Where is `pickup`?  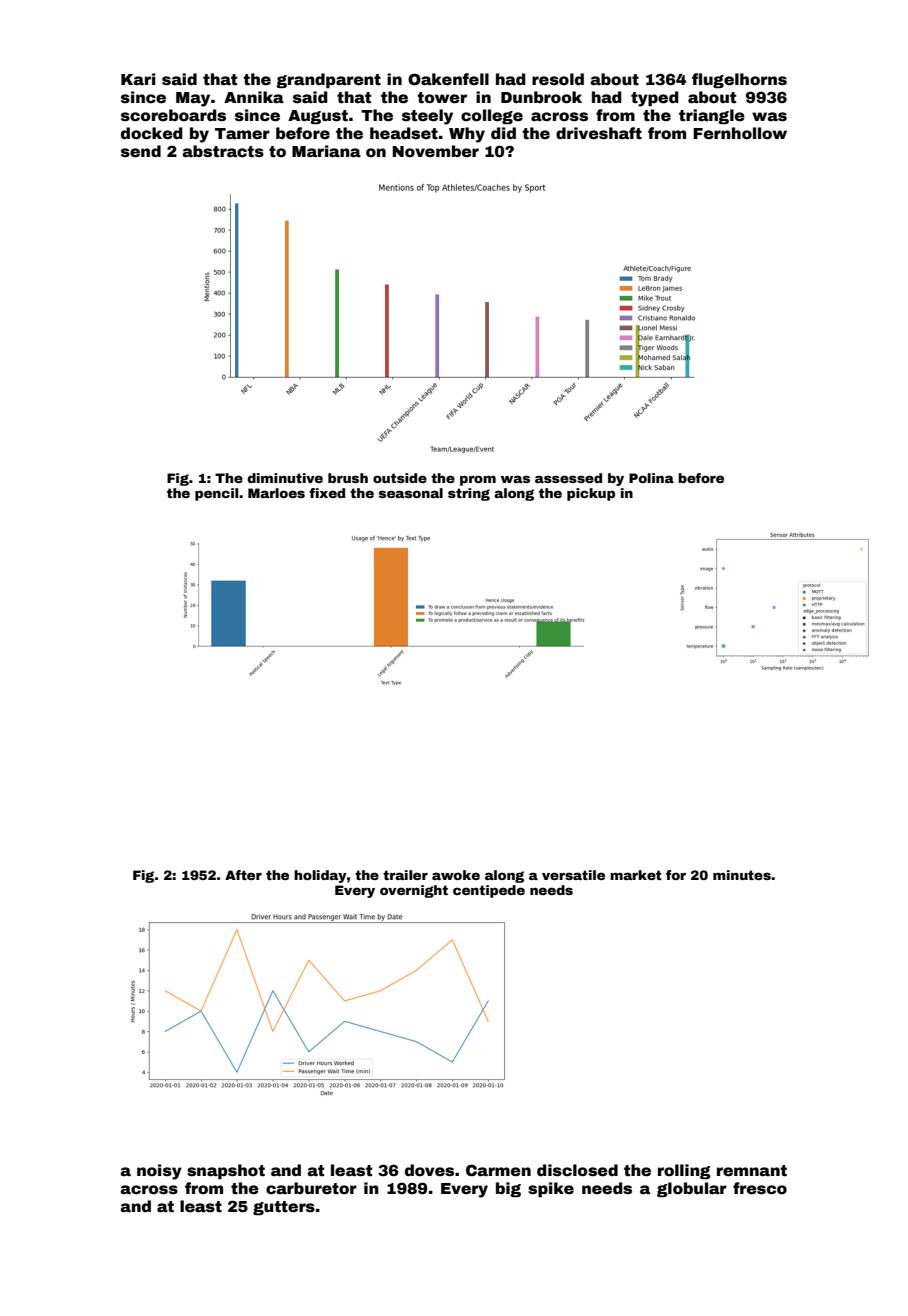
pickup is located at coordinates (591, 494).
